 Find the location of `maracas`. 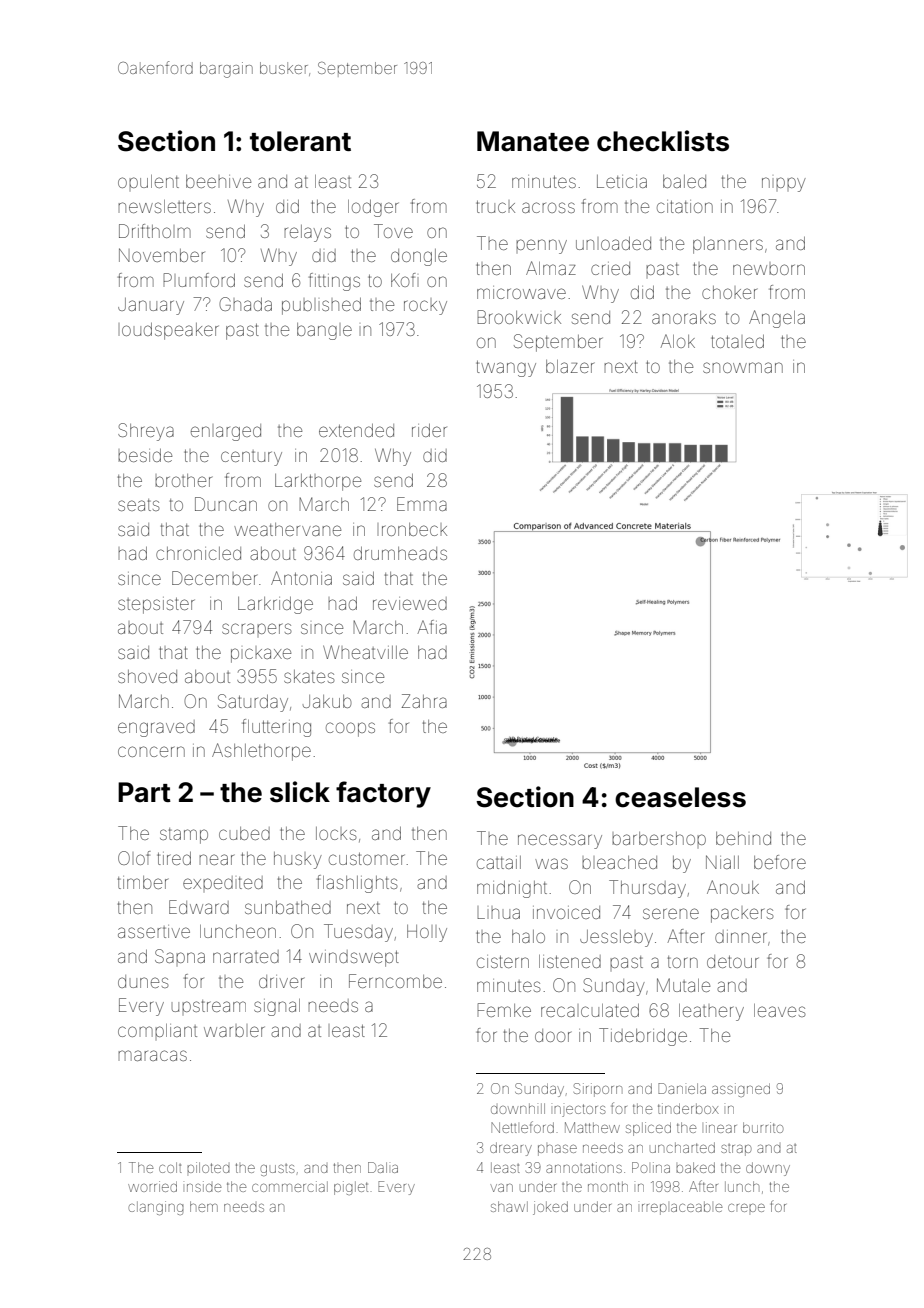

maracas is located at coordinates (152, 1055).
